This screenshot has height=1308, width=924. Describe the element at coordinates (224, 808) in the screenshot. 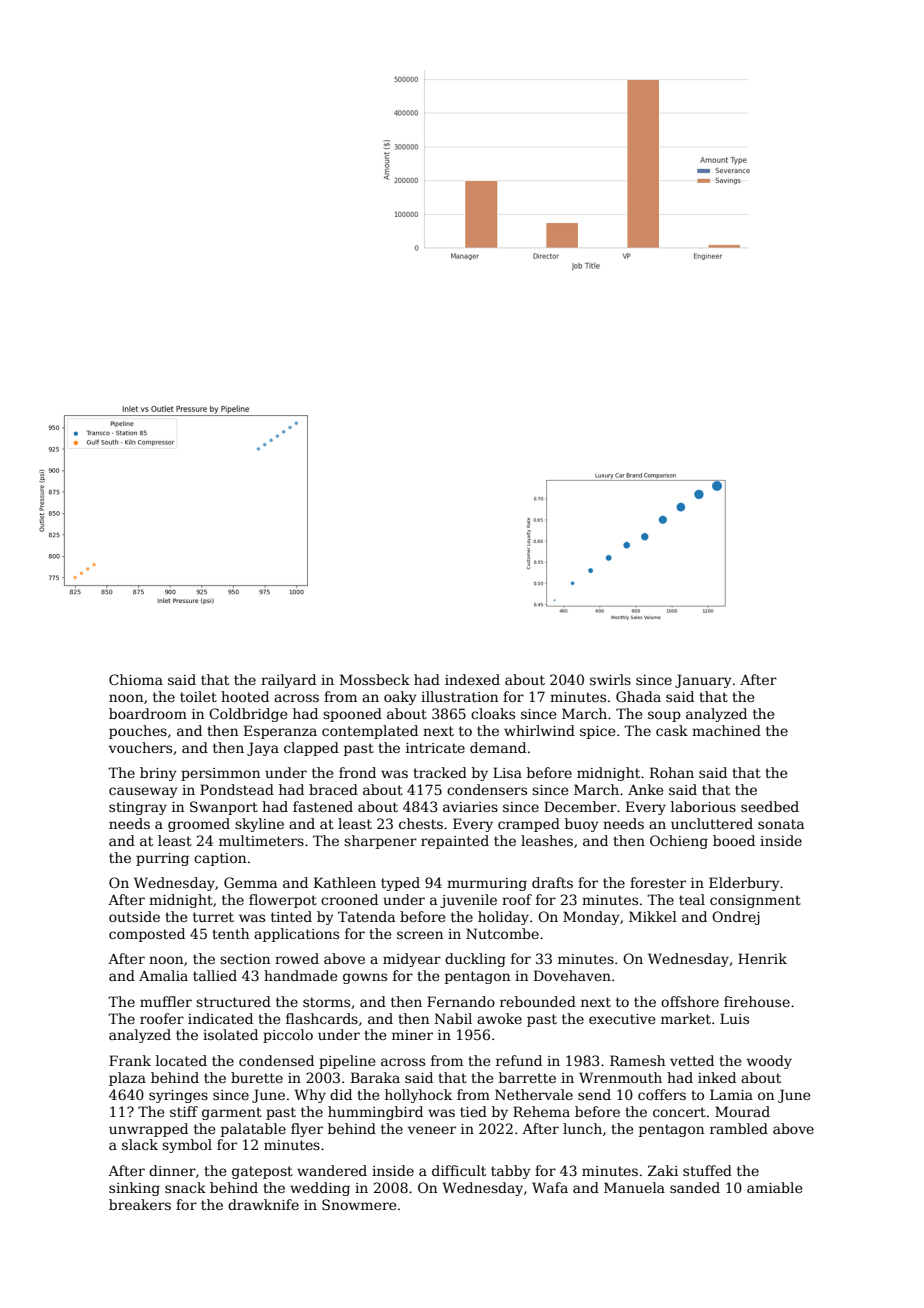

I see `Swanport` at that location.
